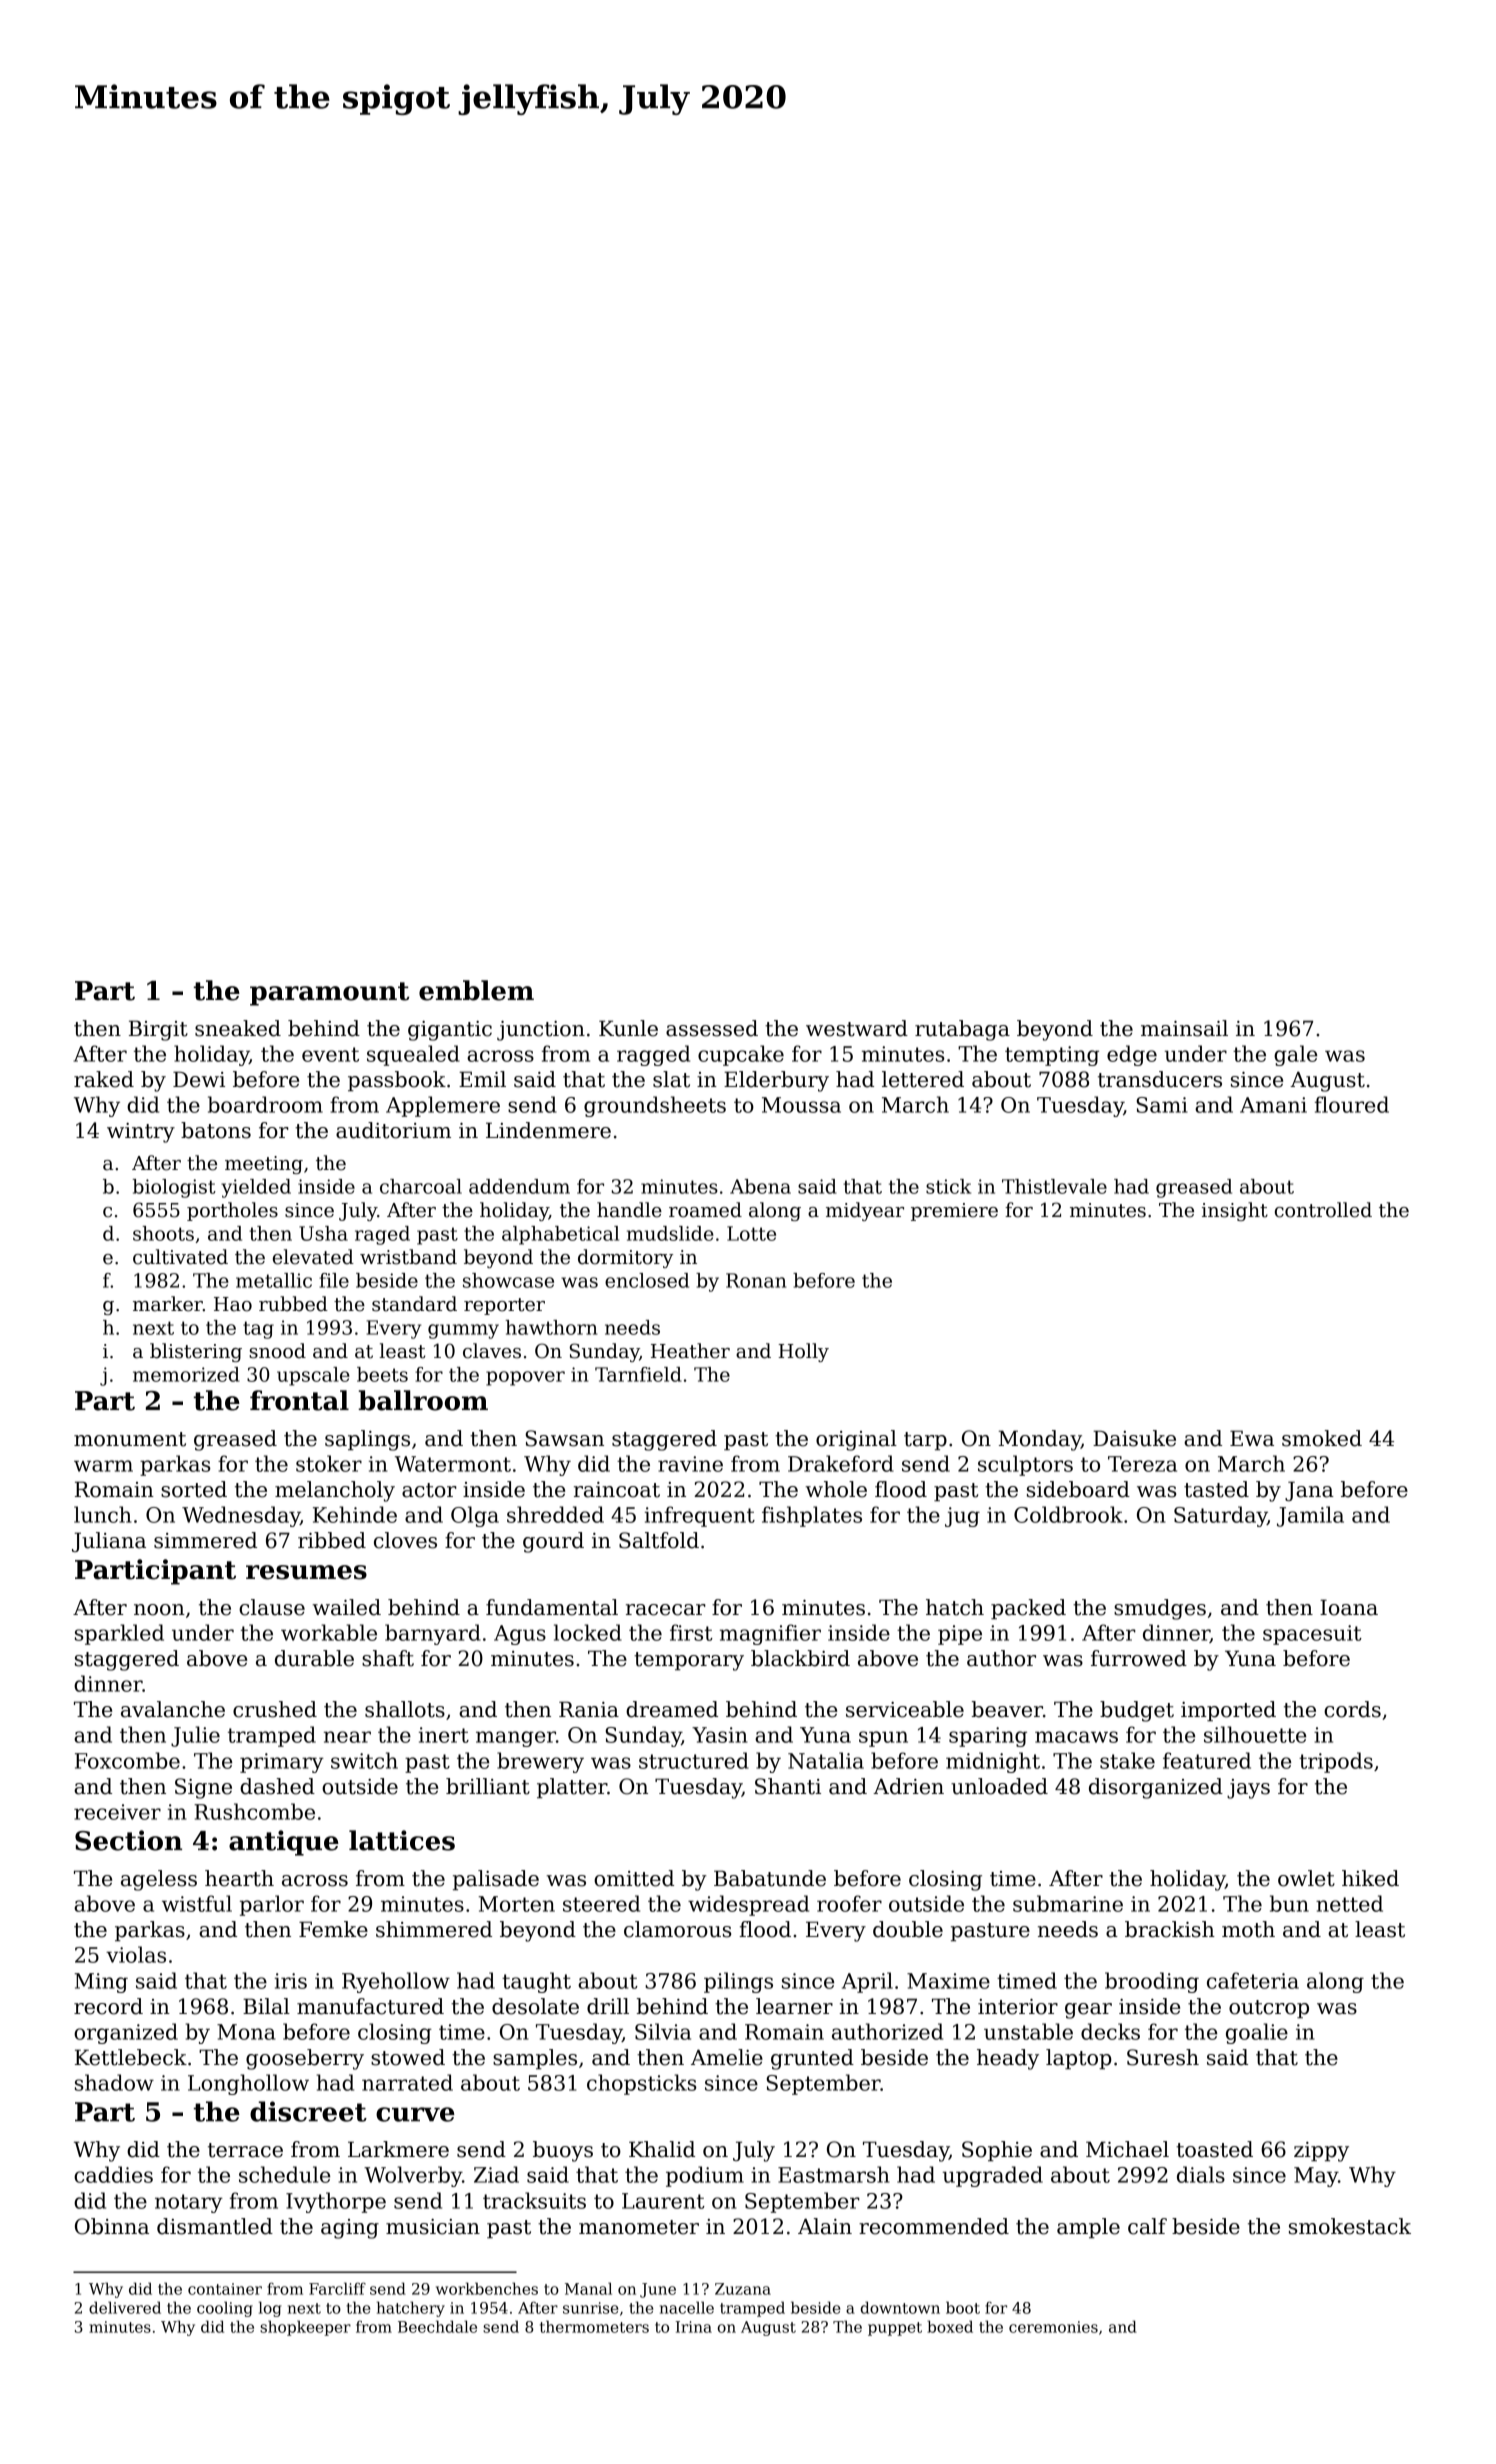 This page has height=2464, width=1496. What do you see at coordinates (421, 1186) in the page?
I see `charcoal` at bounding box center [421, 1186].
